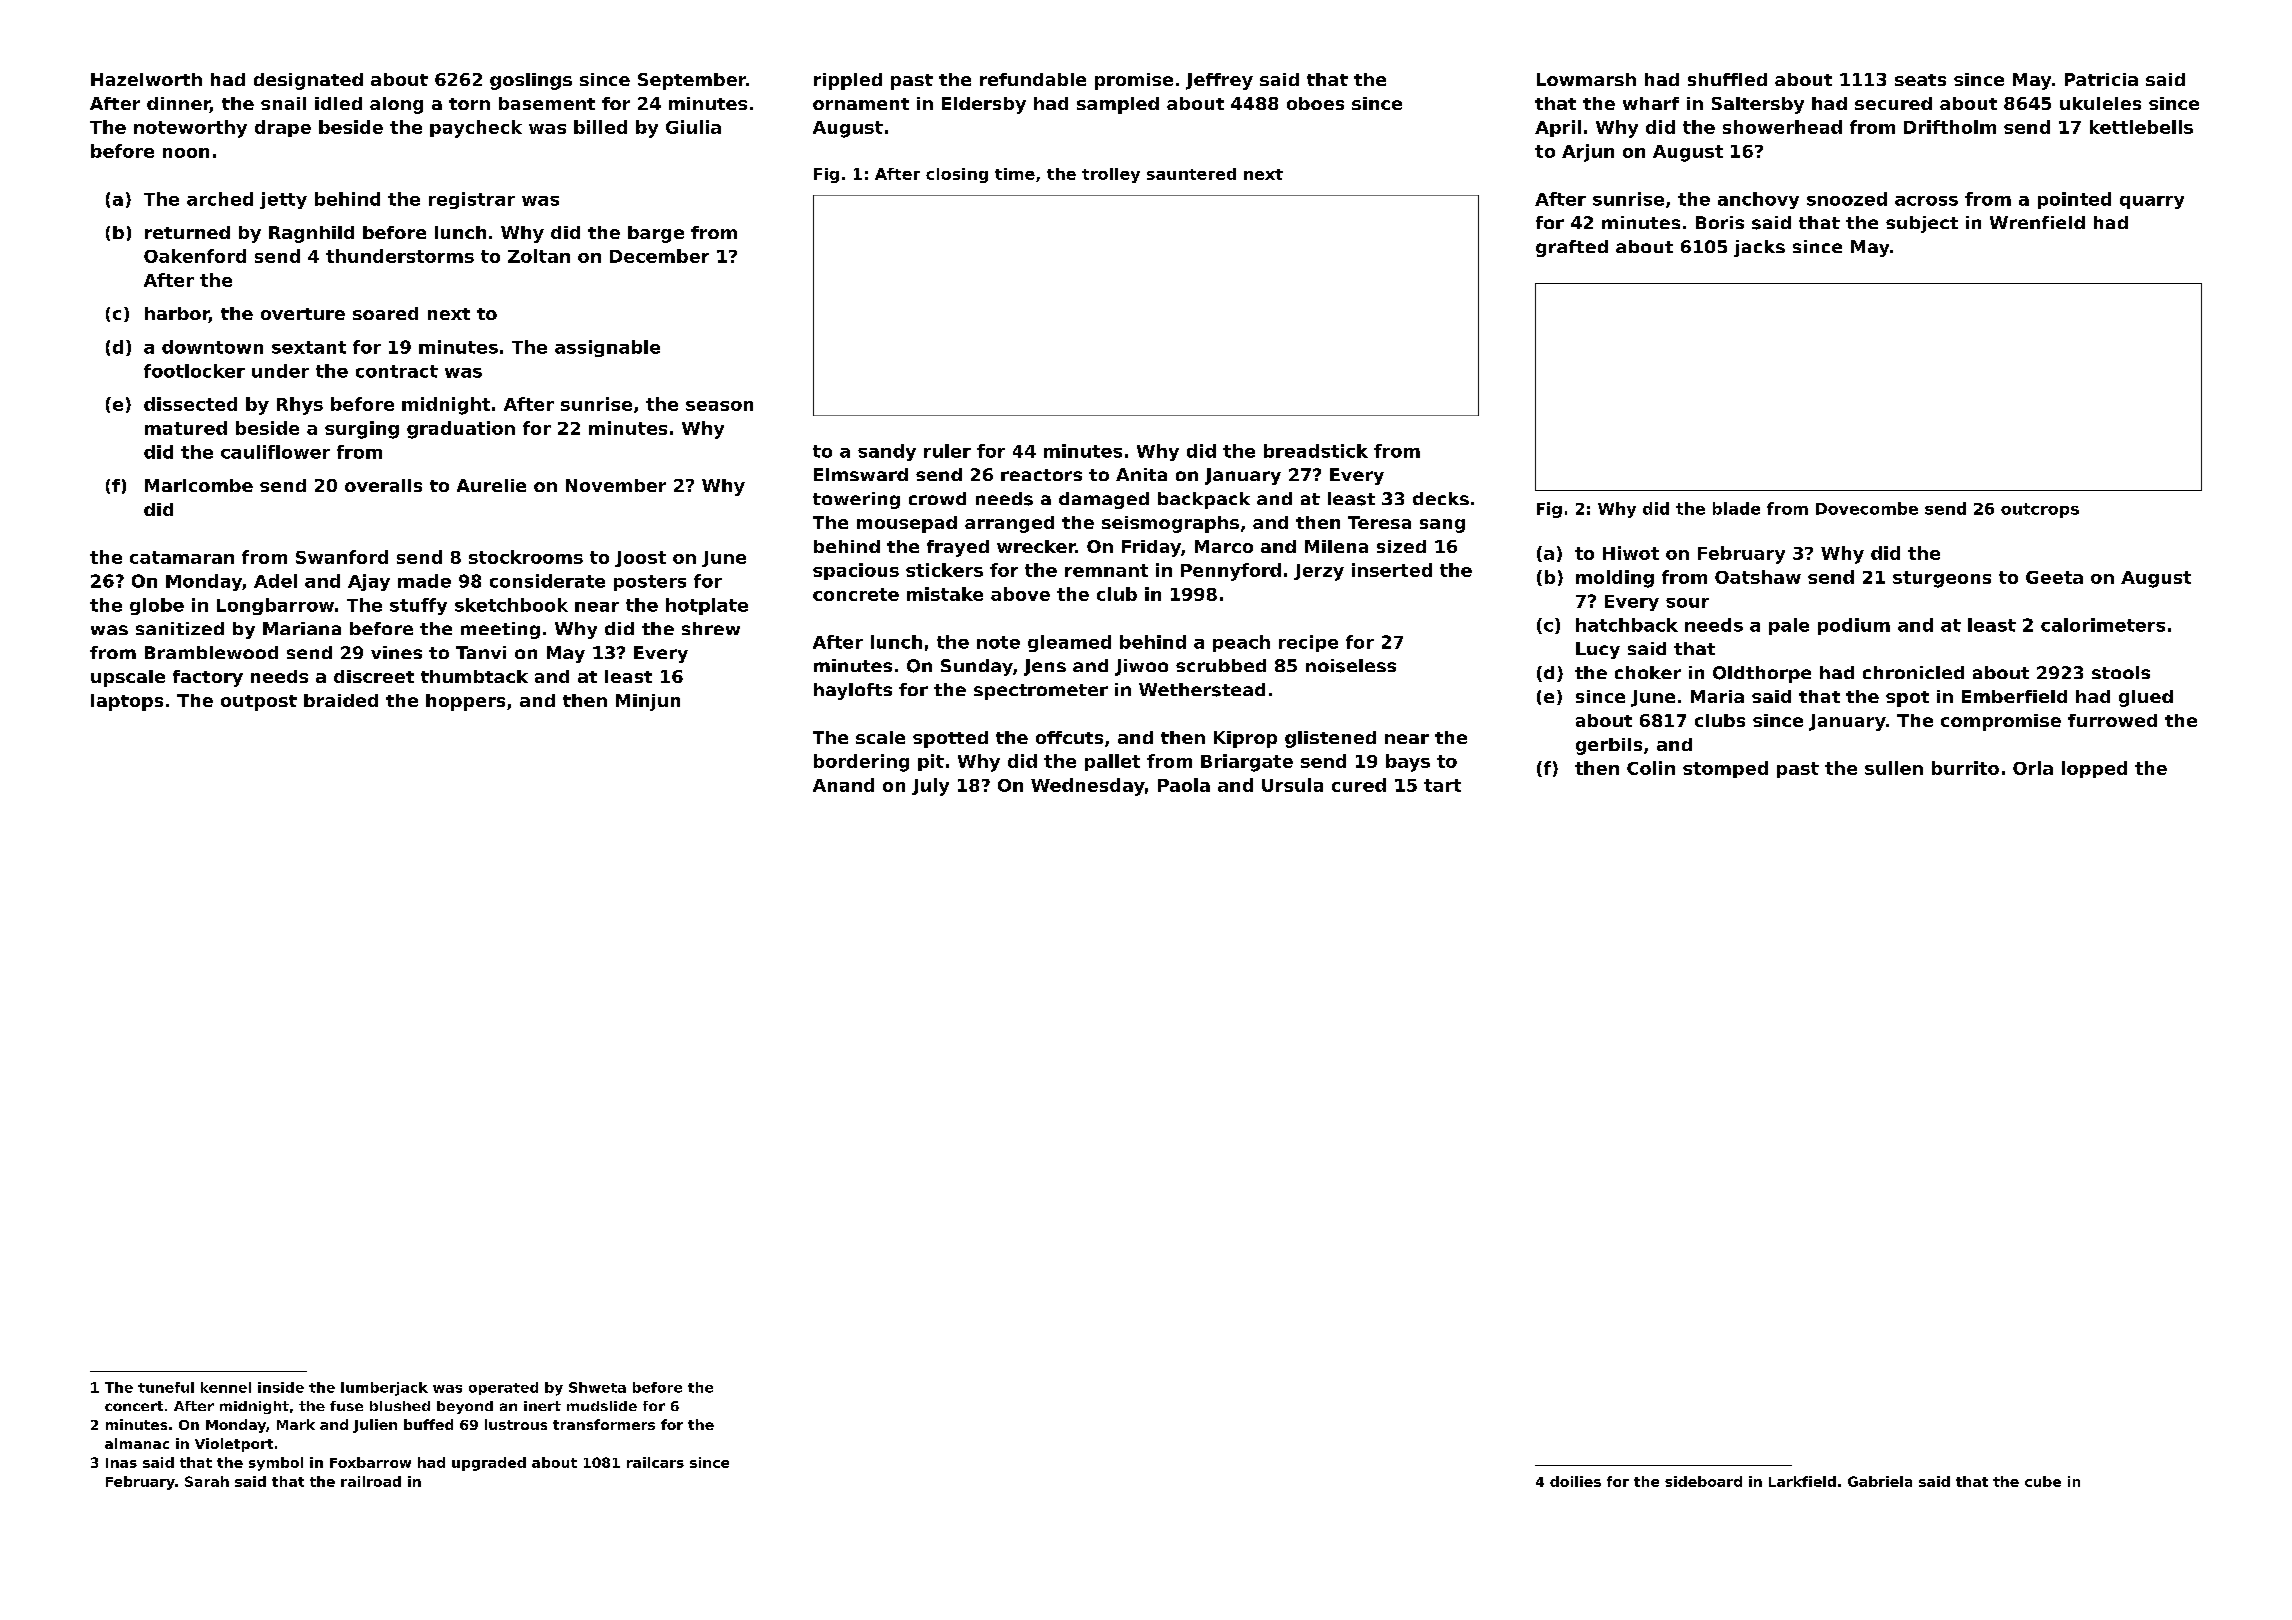 Image resolution: width=2292 pixels, height=1620 pixels. What do you see at coordinates (1575, 1481) in the image?
I see `doilies` at bounding box center [1575, 1481].
